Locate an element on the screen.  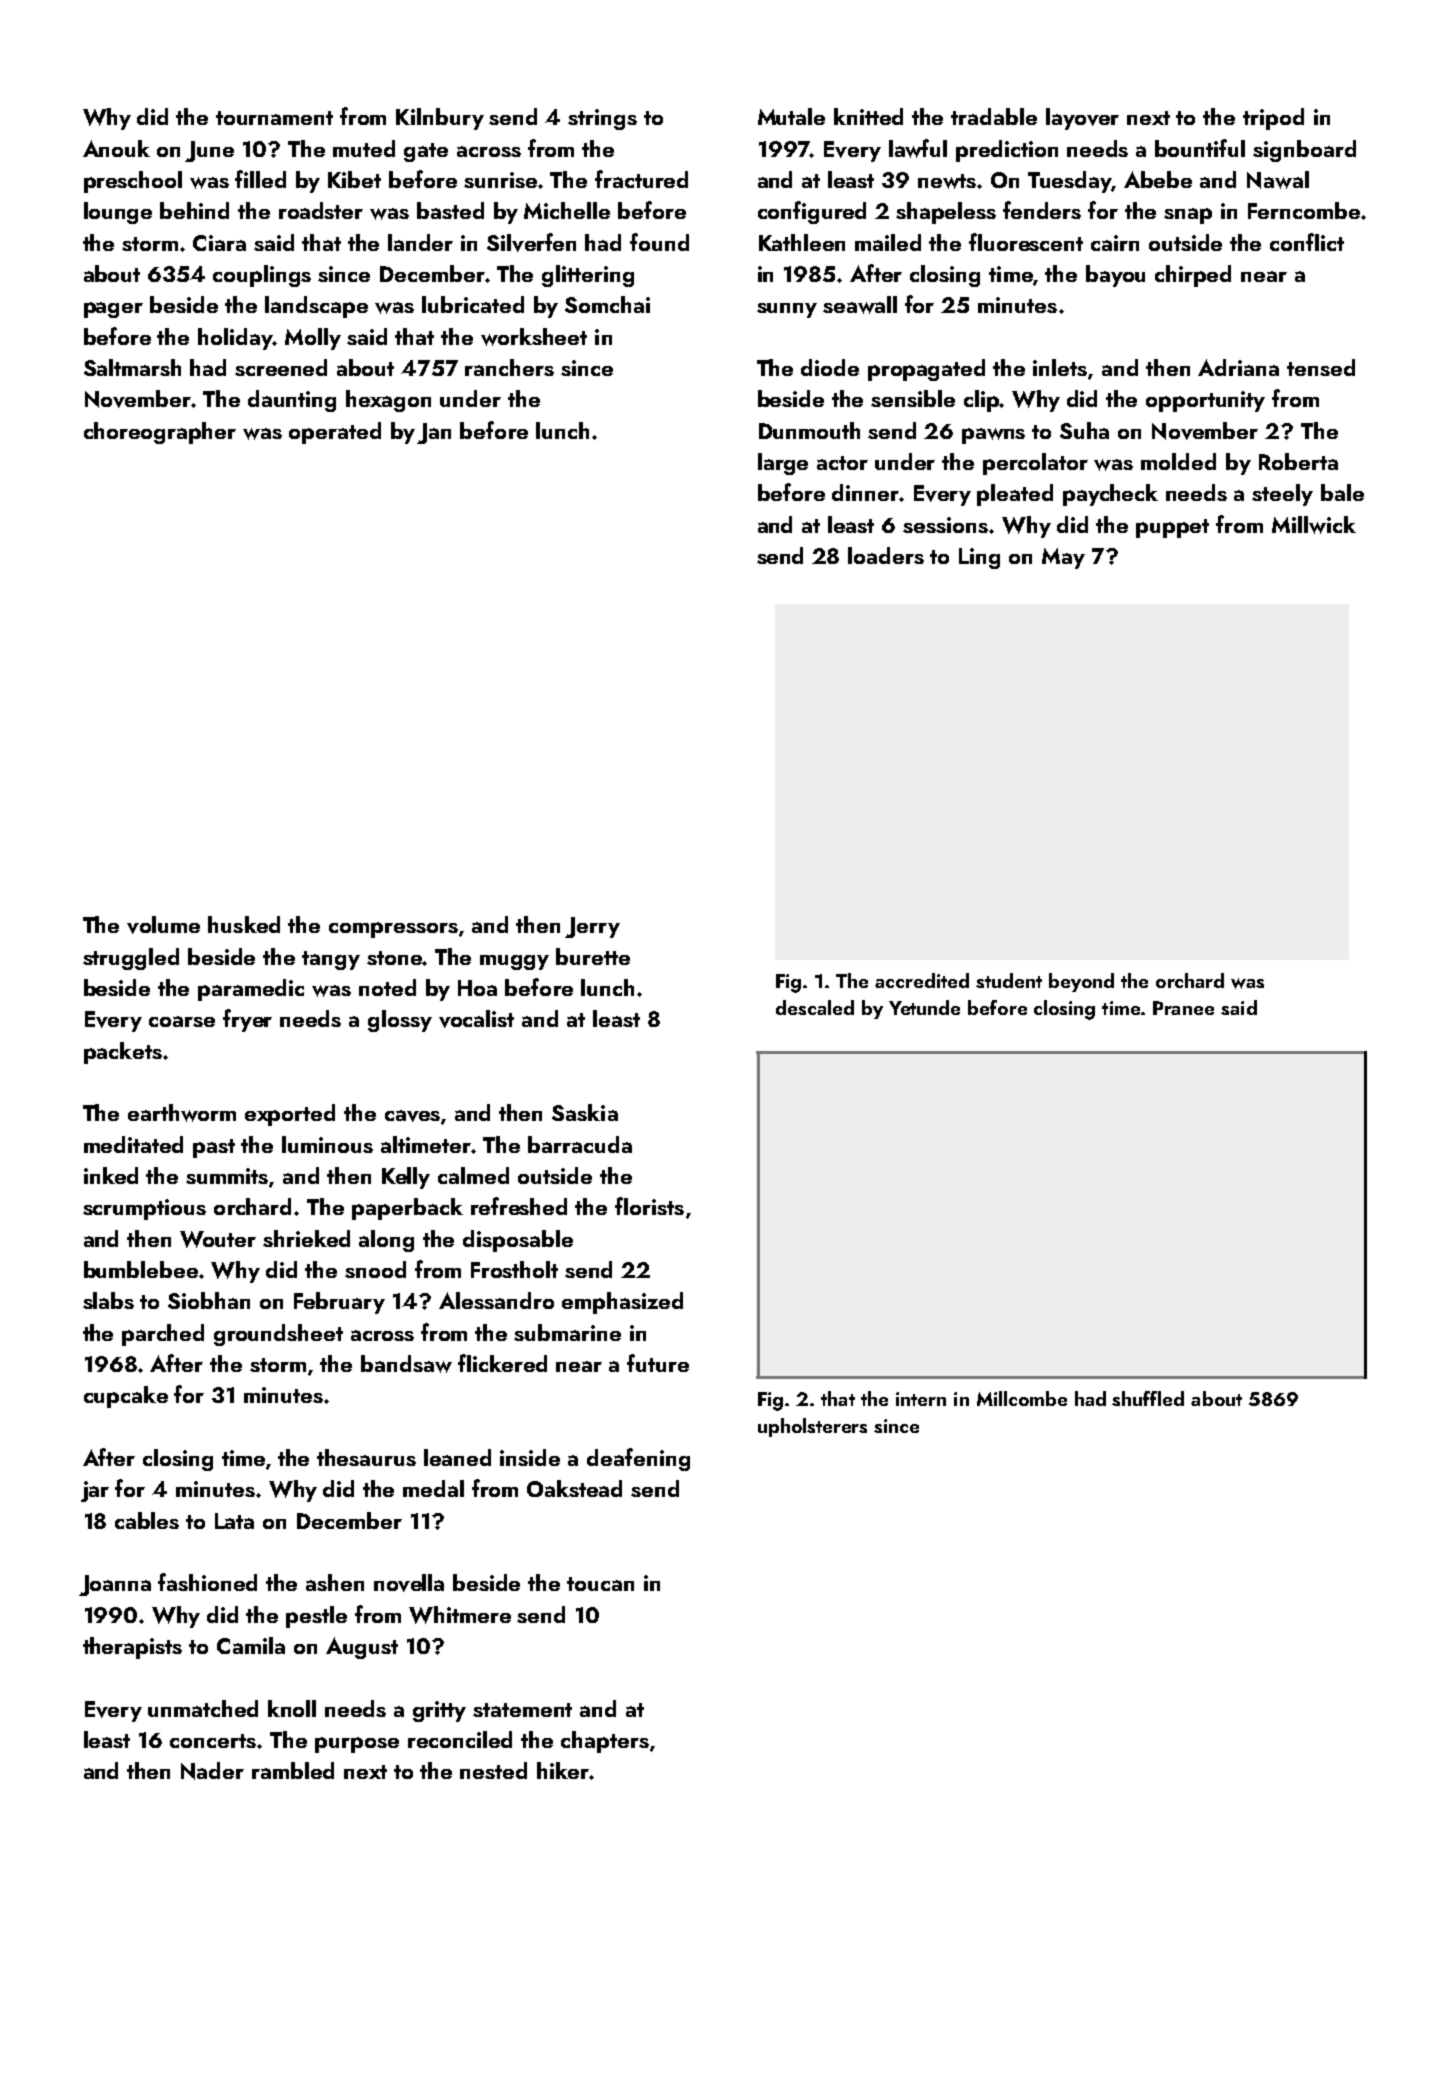
Pranee is located at coordinates (1183, 1008).
